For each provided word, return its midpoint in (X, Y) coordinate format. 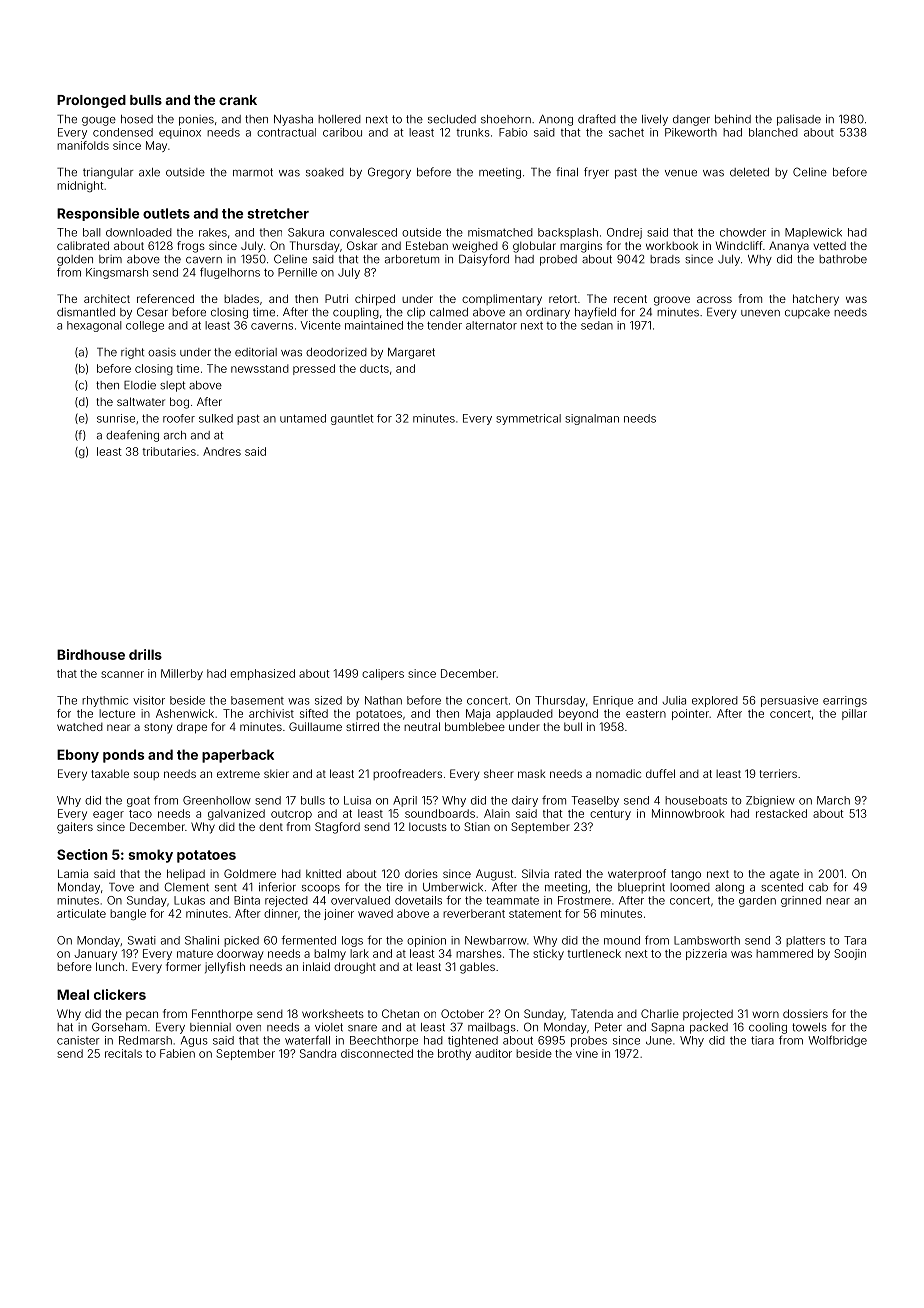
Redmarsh (145, 1040)
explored (715, 701)
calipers (383, 674)
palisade (799, 120)
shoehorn (506, 119)
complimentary (502, 300)
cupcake (807, 313)
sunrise (116, 418)
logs (352, 941)
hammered (784, 953)
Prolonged (91, 101)
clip (416, 313)
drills (145, 654)
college (145, 326)
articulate (81, 913)
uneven (760, 313)
